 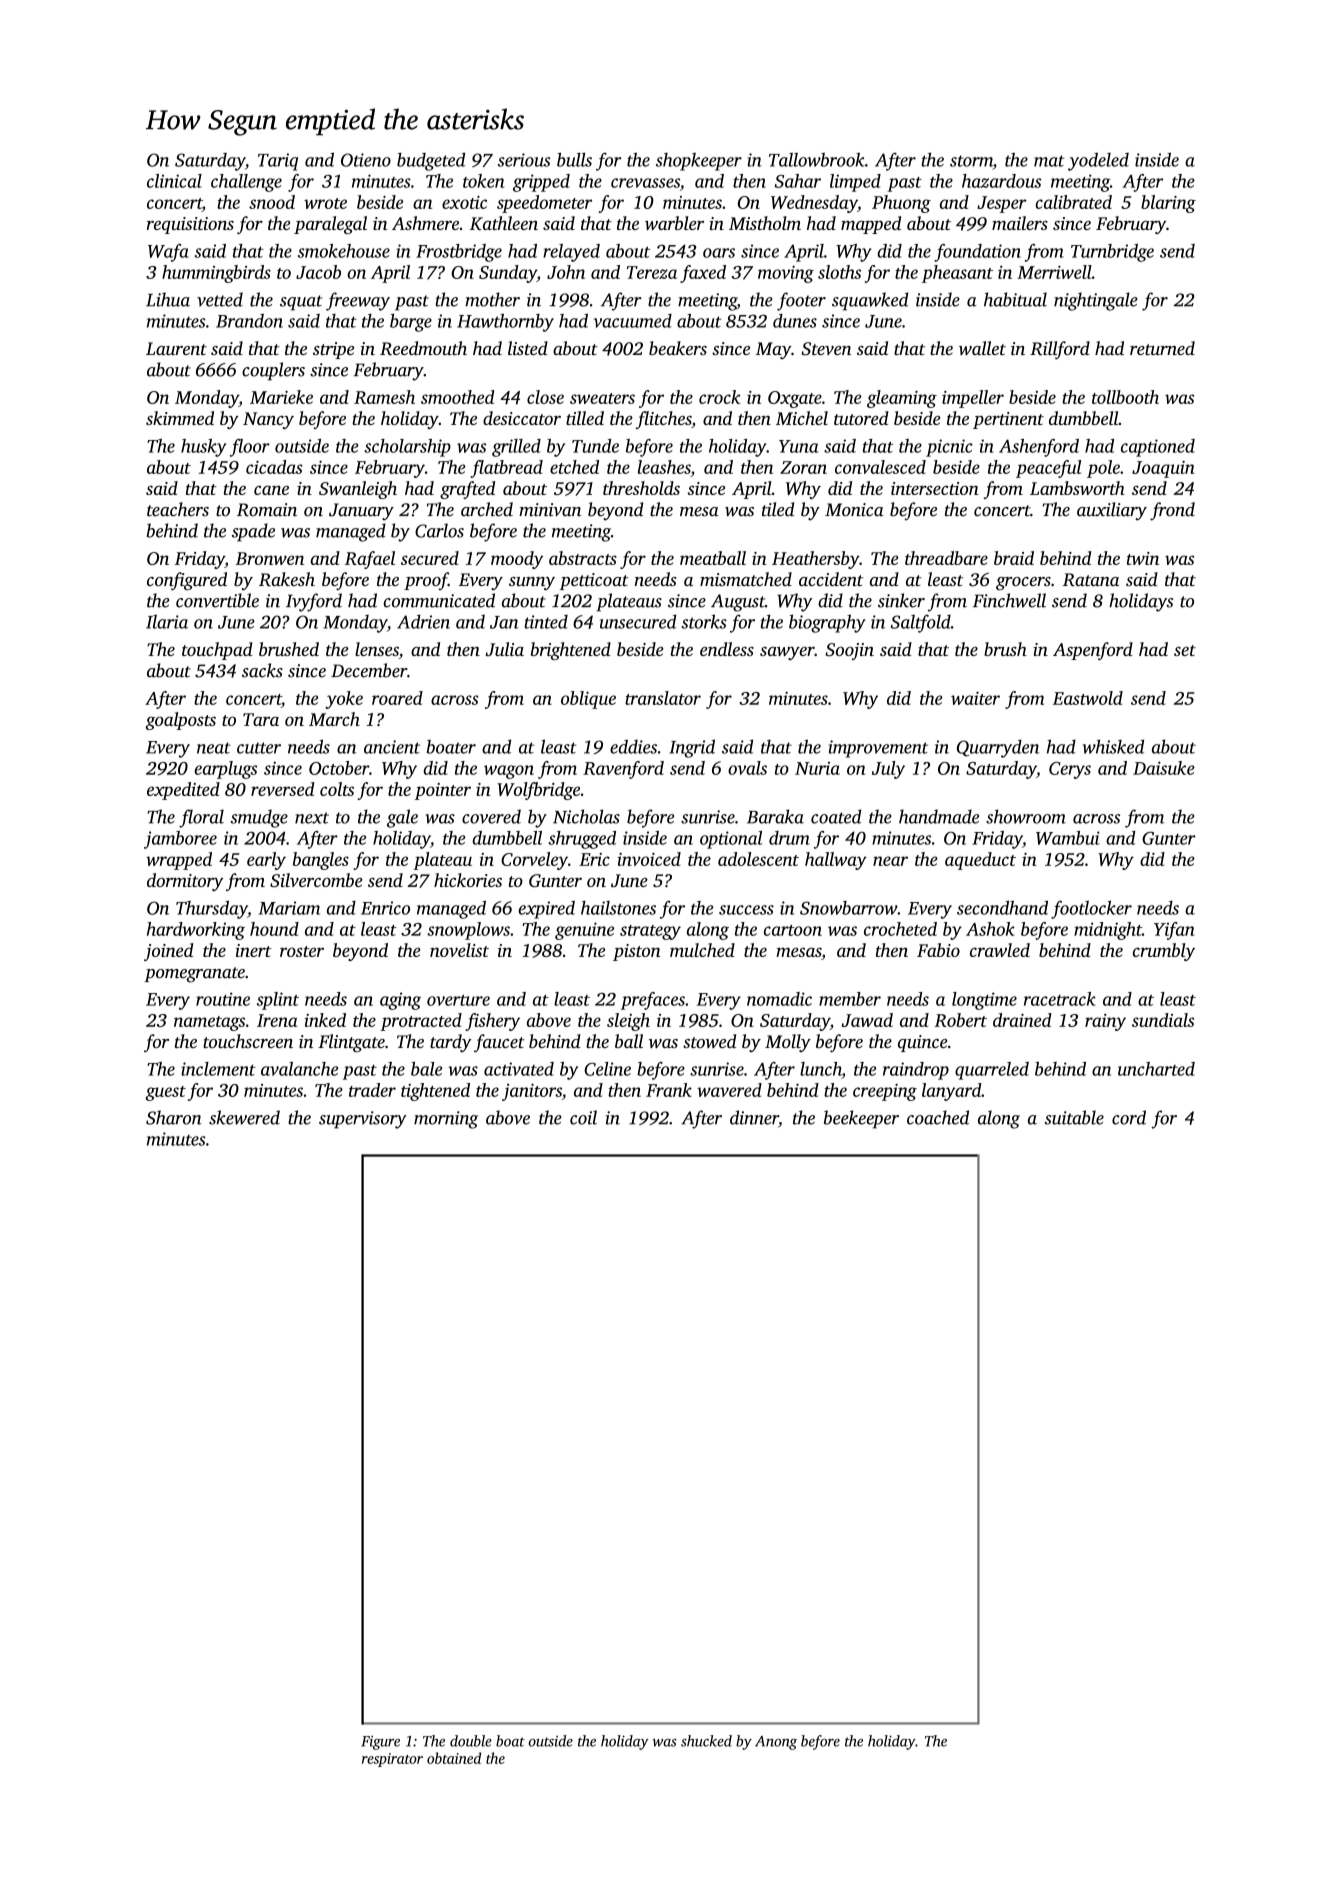 I want to click on gleaming, so click(x=902, y=399).
